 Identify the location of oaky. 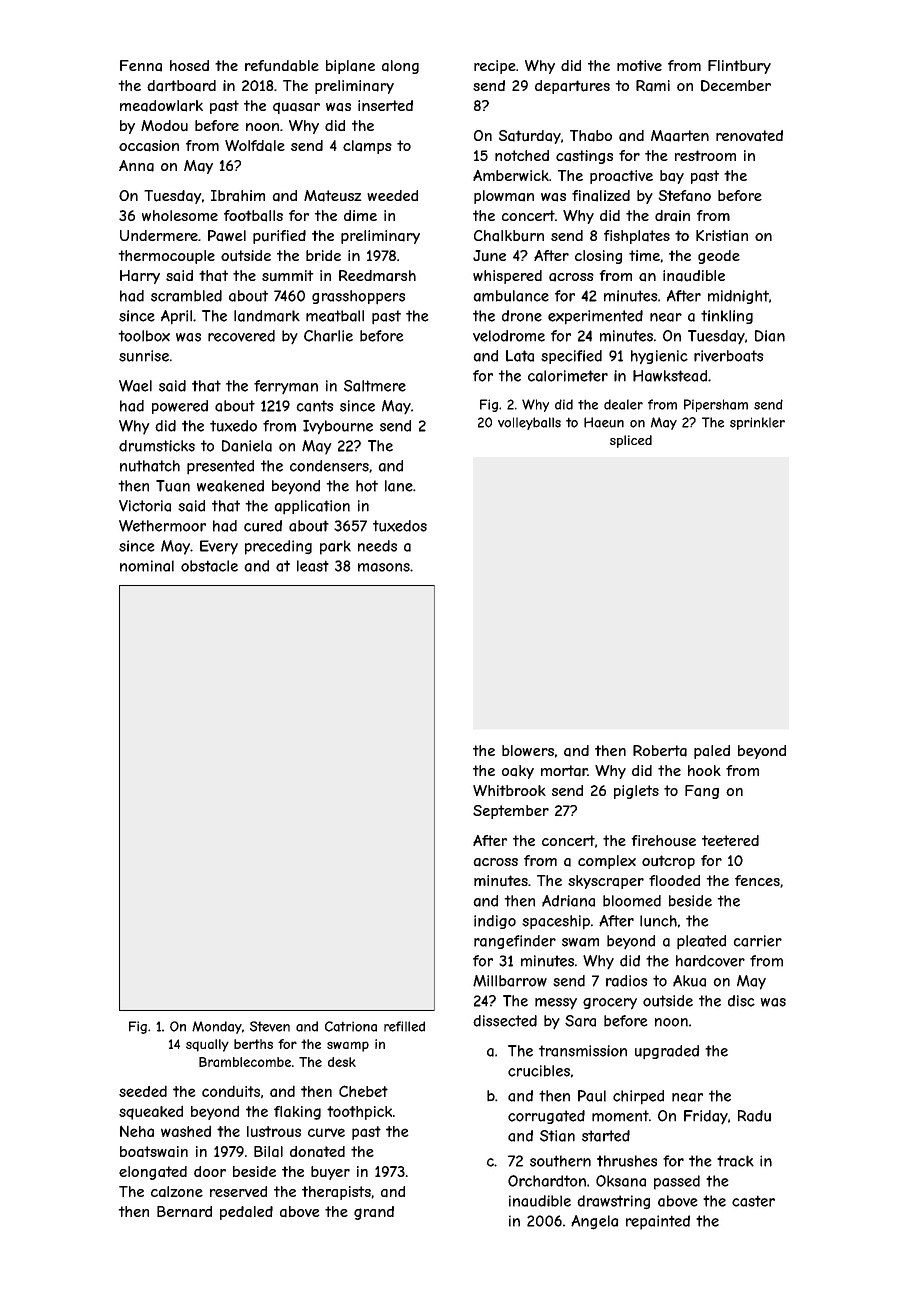
(518, 772).
